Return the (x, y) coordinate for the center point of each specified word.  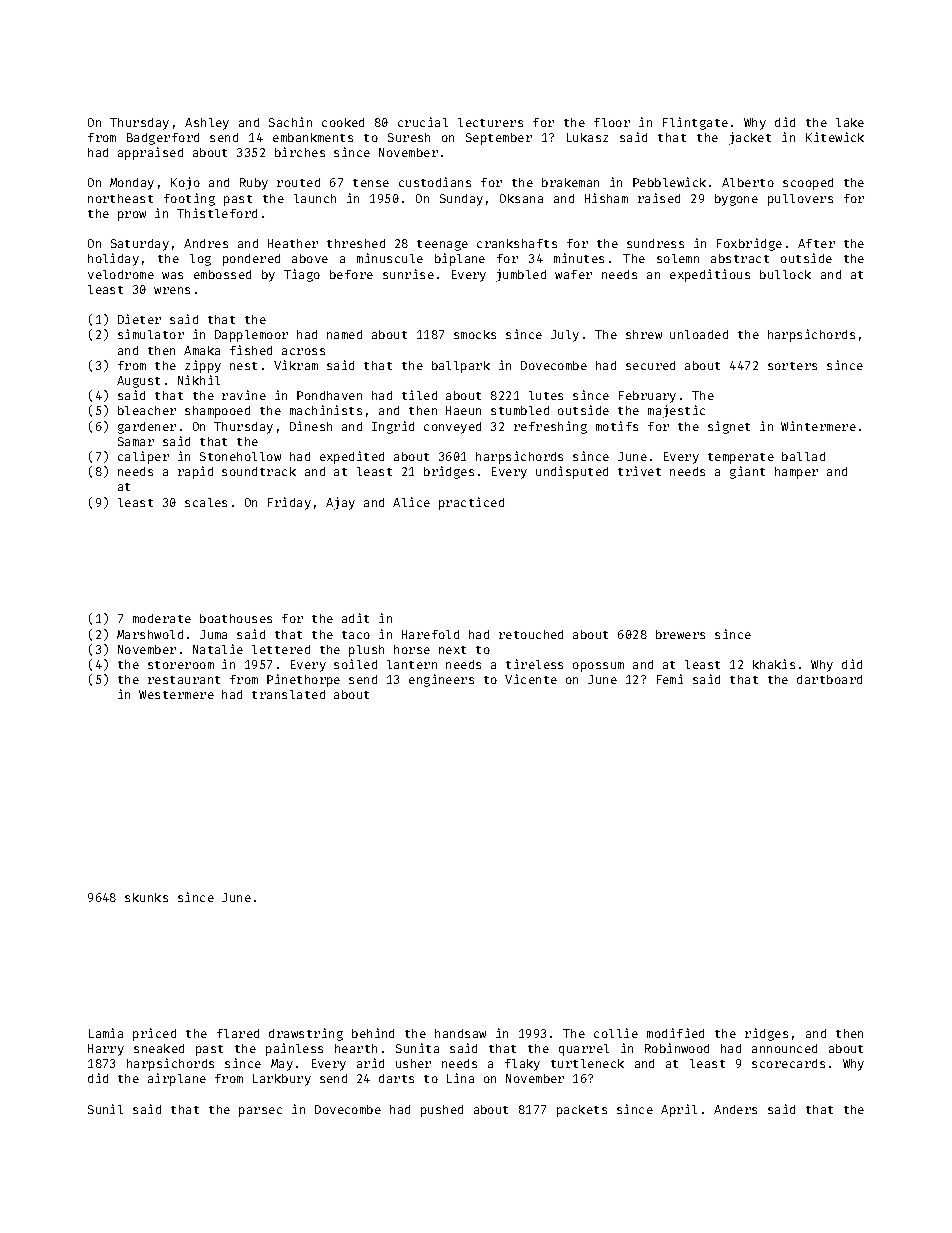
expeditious (710, 275)
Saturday (140, 245)
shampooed (217, 412)
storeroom (181, 665)
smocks (475, 334)
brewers (680, 634)
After (816, 243)
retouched (531, 634)
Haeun (463, 410)
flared (238, 1033)
